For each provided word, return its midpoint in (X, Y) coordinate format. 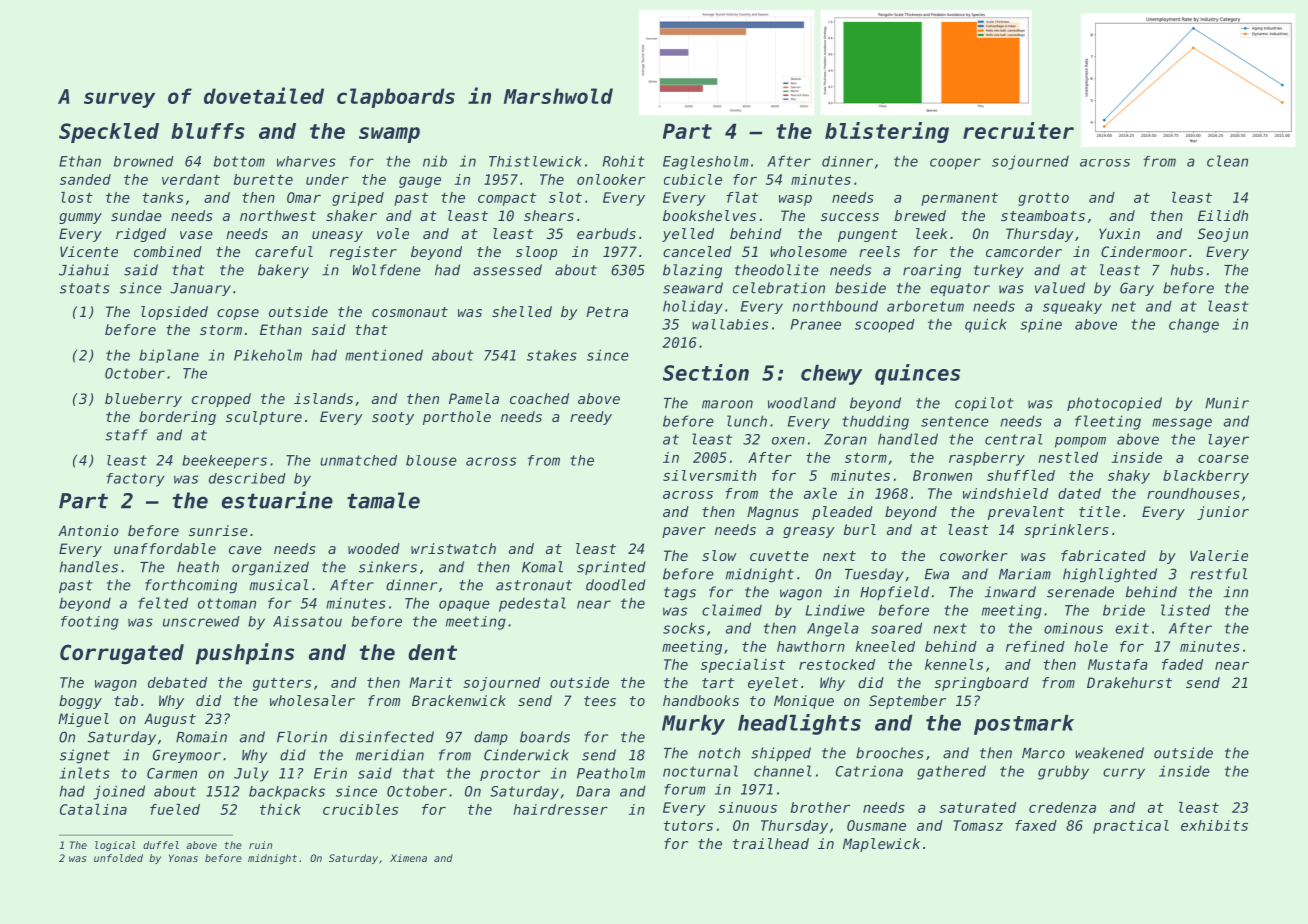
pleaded (842, 513)
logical (115, 846)
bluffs (208, 131)
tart (718, 683)
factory (136, 480)
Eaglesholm (705, 163)
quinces (917, 374)
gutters (282, 684)
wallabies (730, 324)
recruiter (1018, 130)
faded (1182, 664)
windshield (1005, 493)
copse (238, 314)
